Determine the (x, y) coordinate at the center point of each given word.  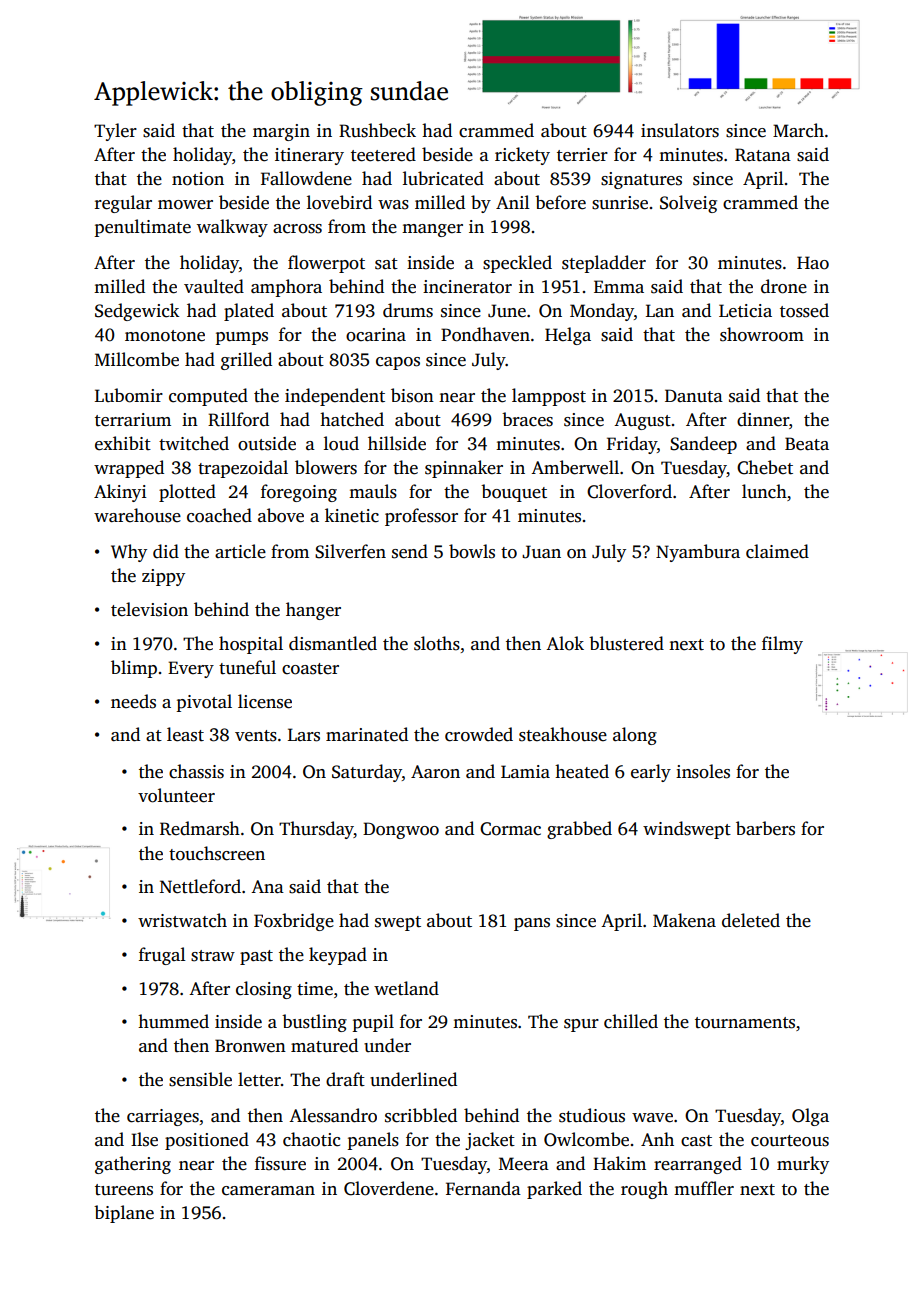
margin (281, 132)
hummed (173, 1021)
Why (129, 553)
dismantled (333, 643)
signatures (641, 180)
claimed (777, 551)
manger (432, 230)
